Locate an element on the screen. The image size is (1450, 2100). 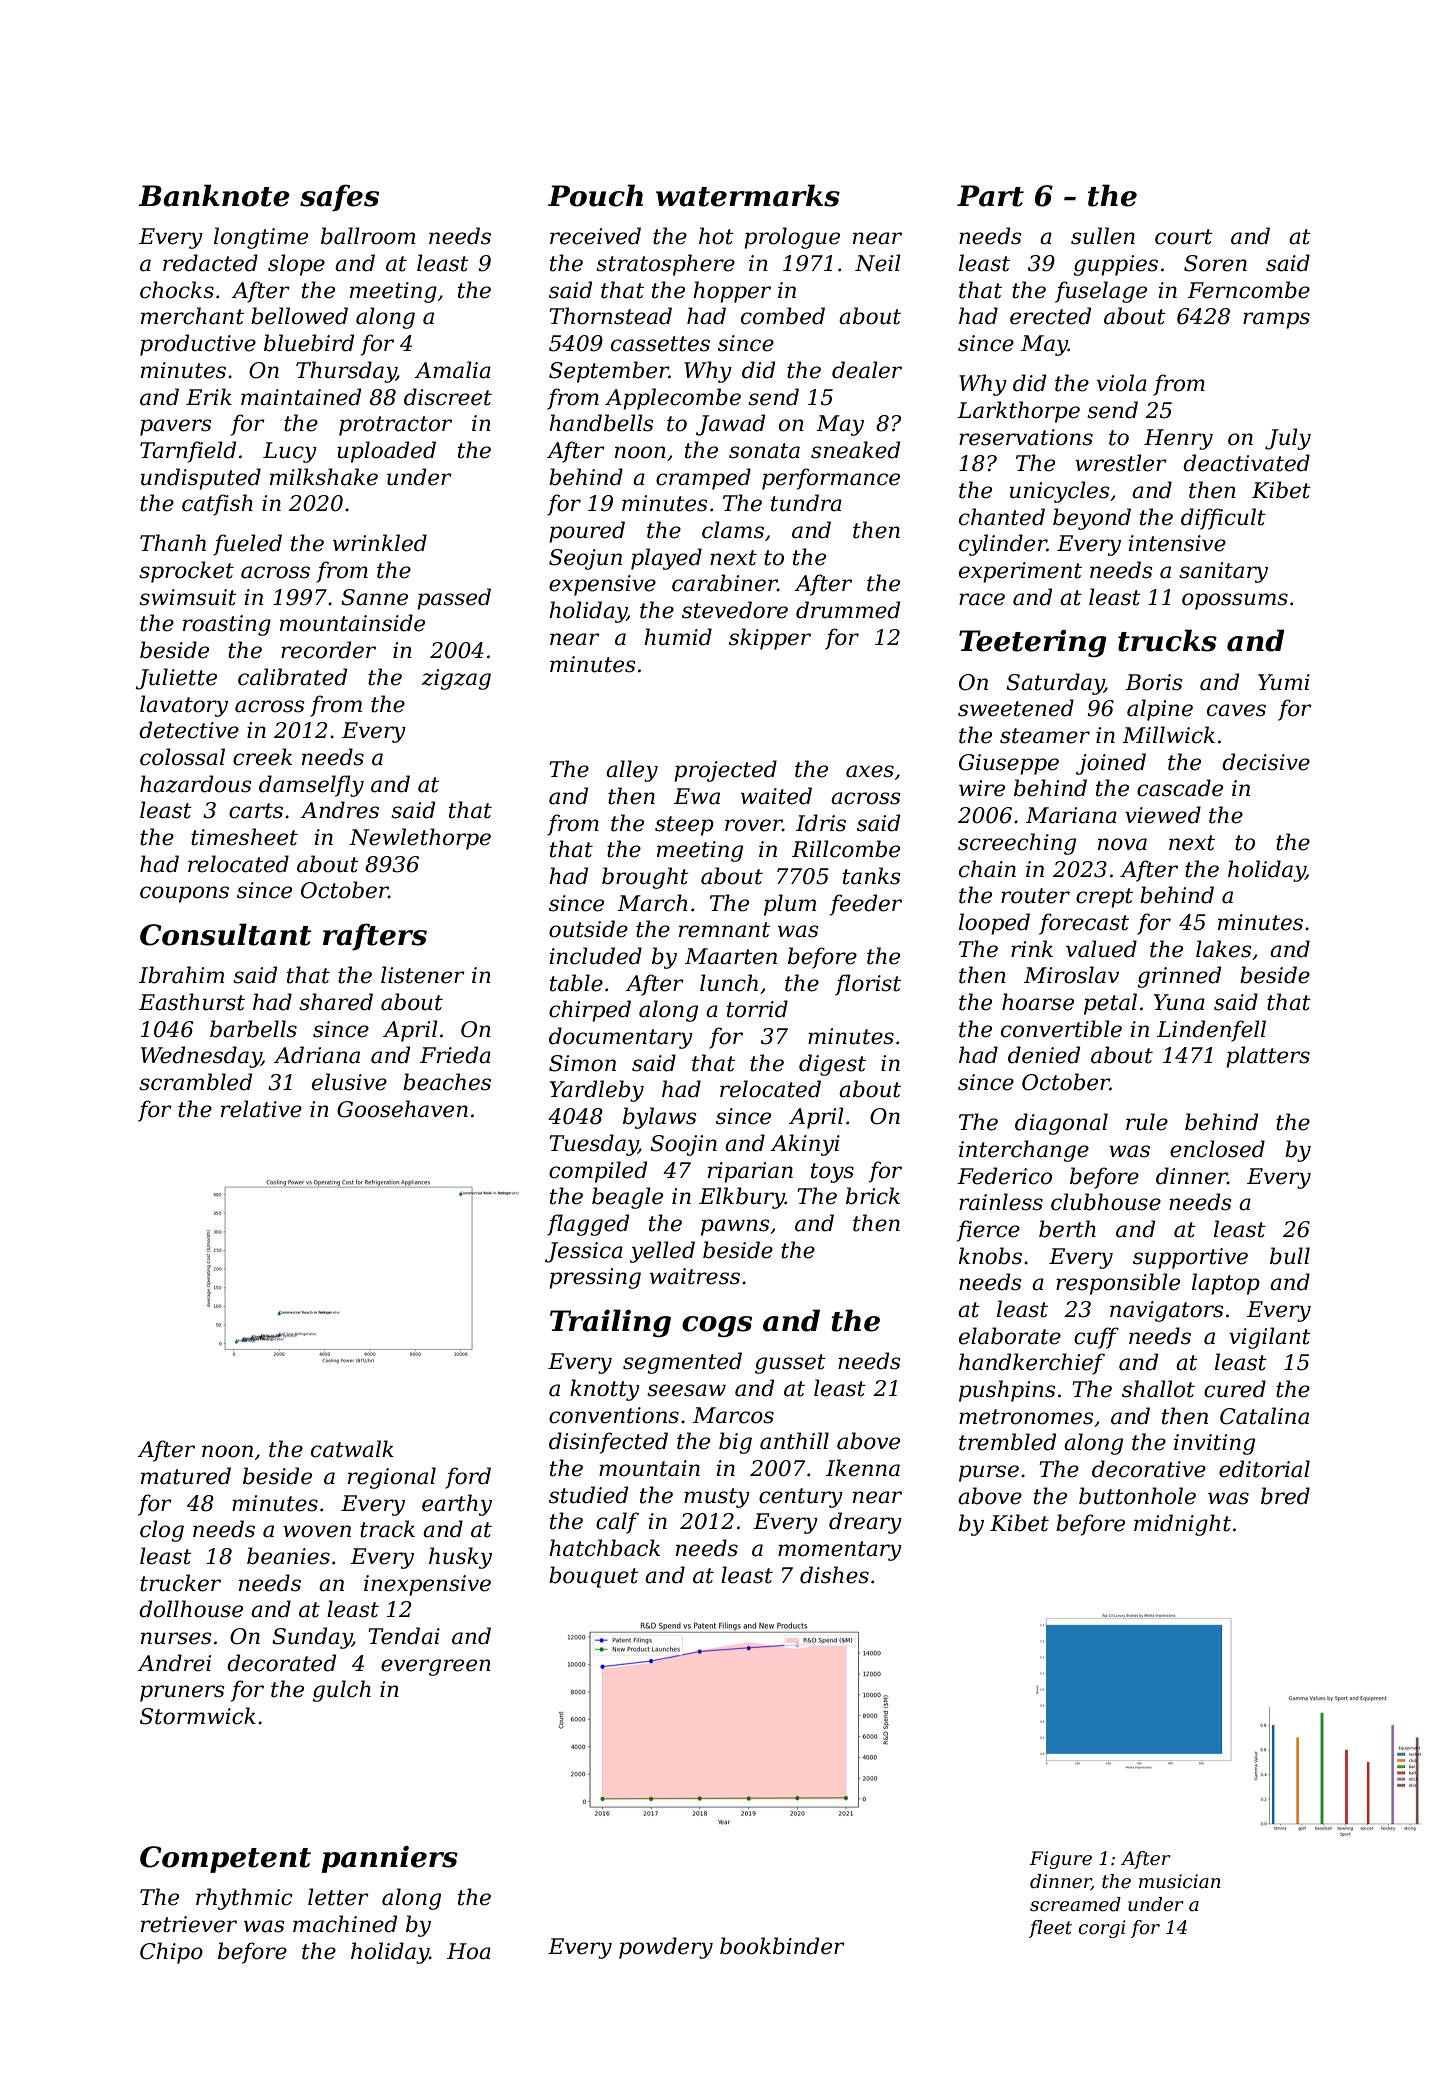
Banknote is located at coordinates (214, 195).
